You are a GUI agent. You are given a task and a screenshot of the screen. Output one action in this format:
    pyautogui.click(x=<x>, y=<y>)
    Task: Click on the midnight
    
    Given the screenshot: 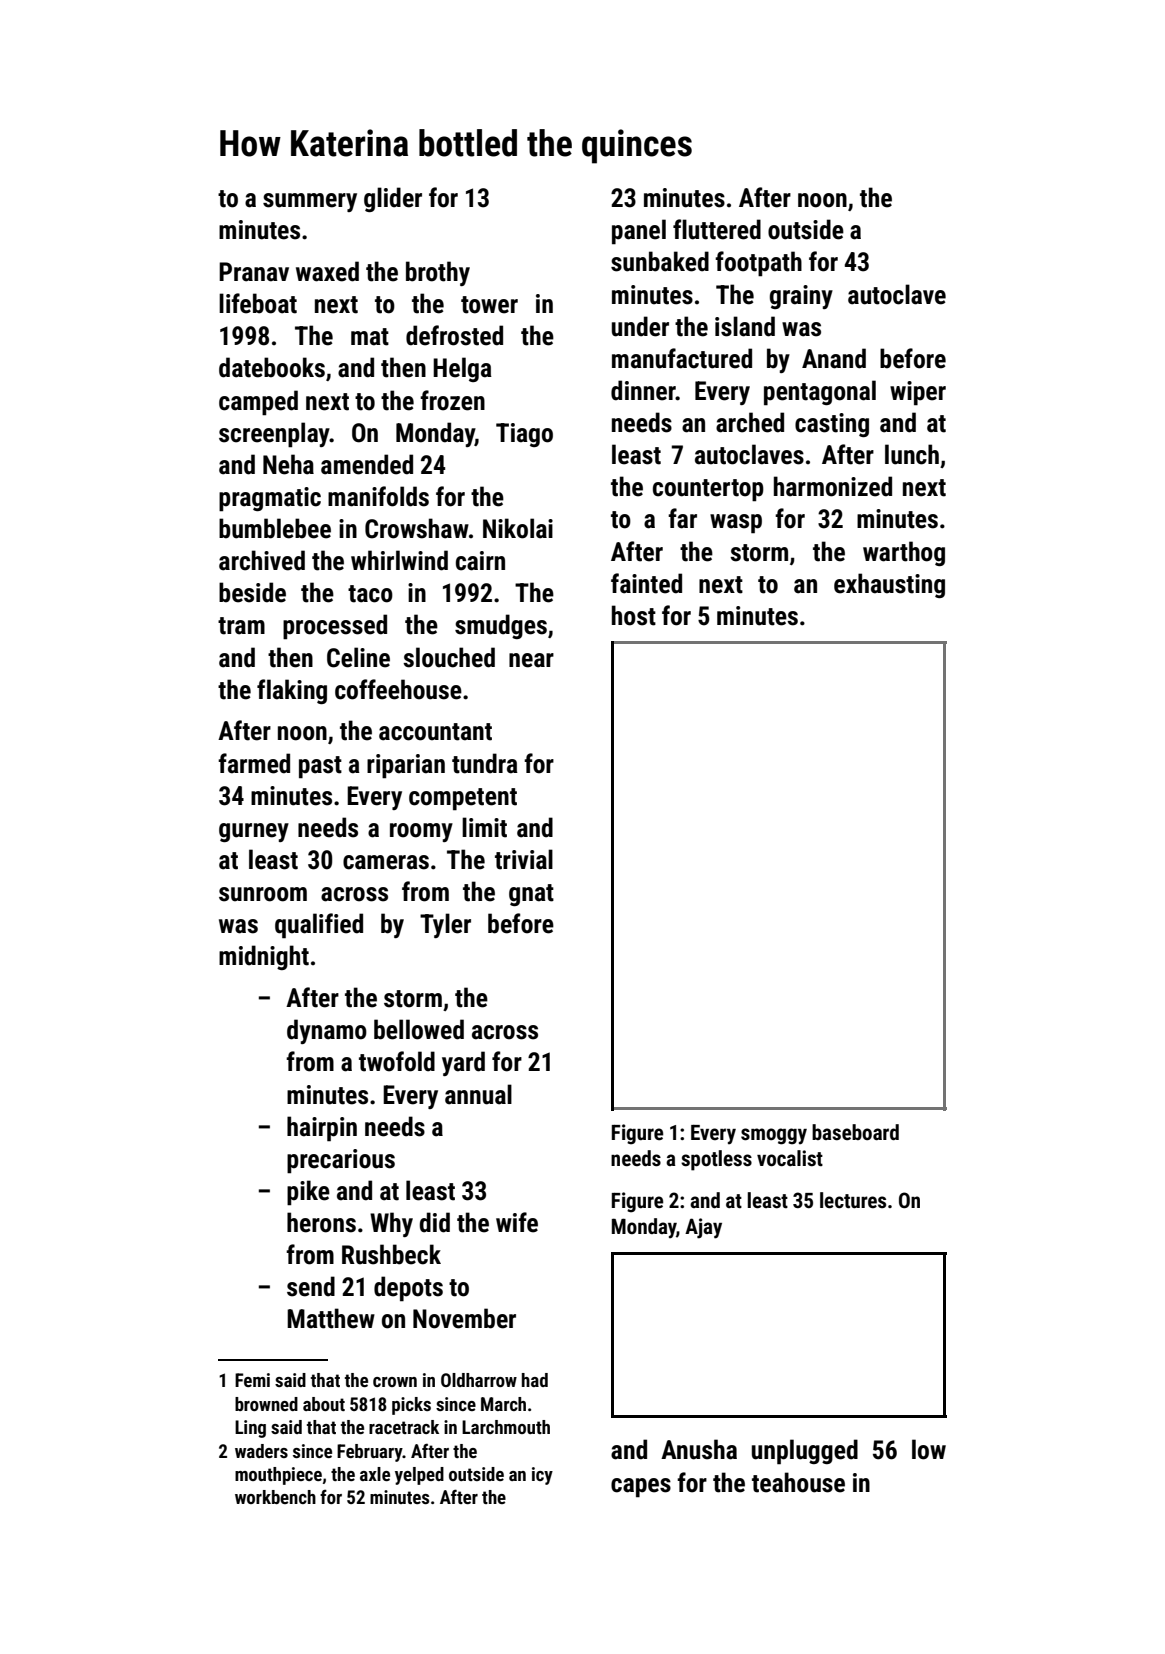 What is the action you would take?
    pyautogui.click(x=264, y=957)
